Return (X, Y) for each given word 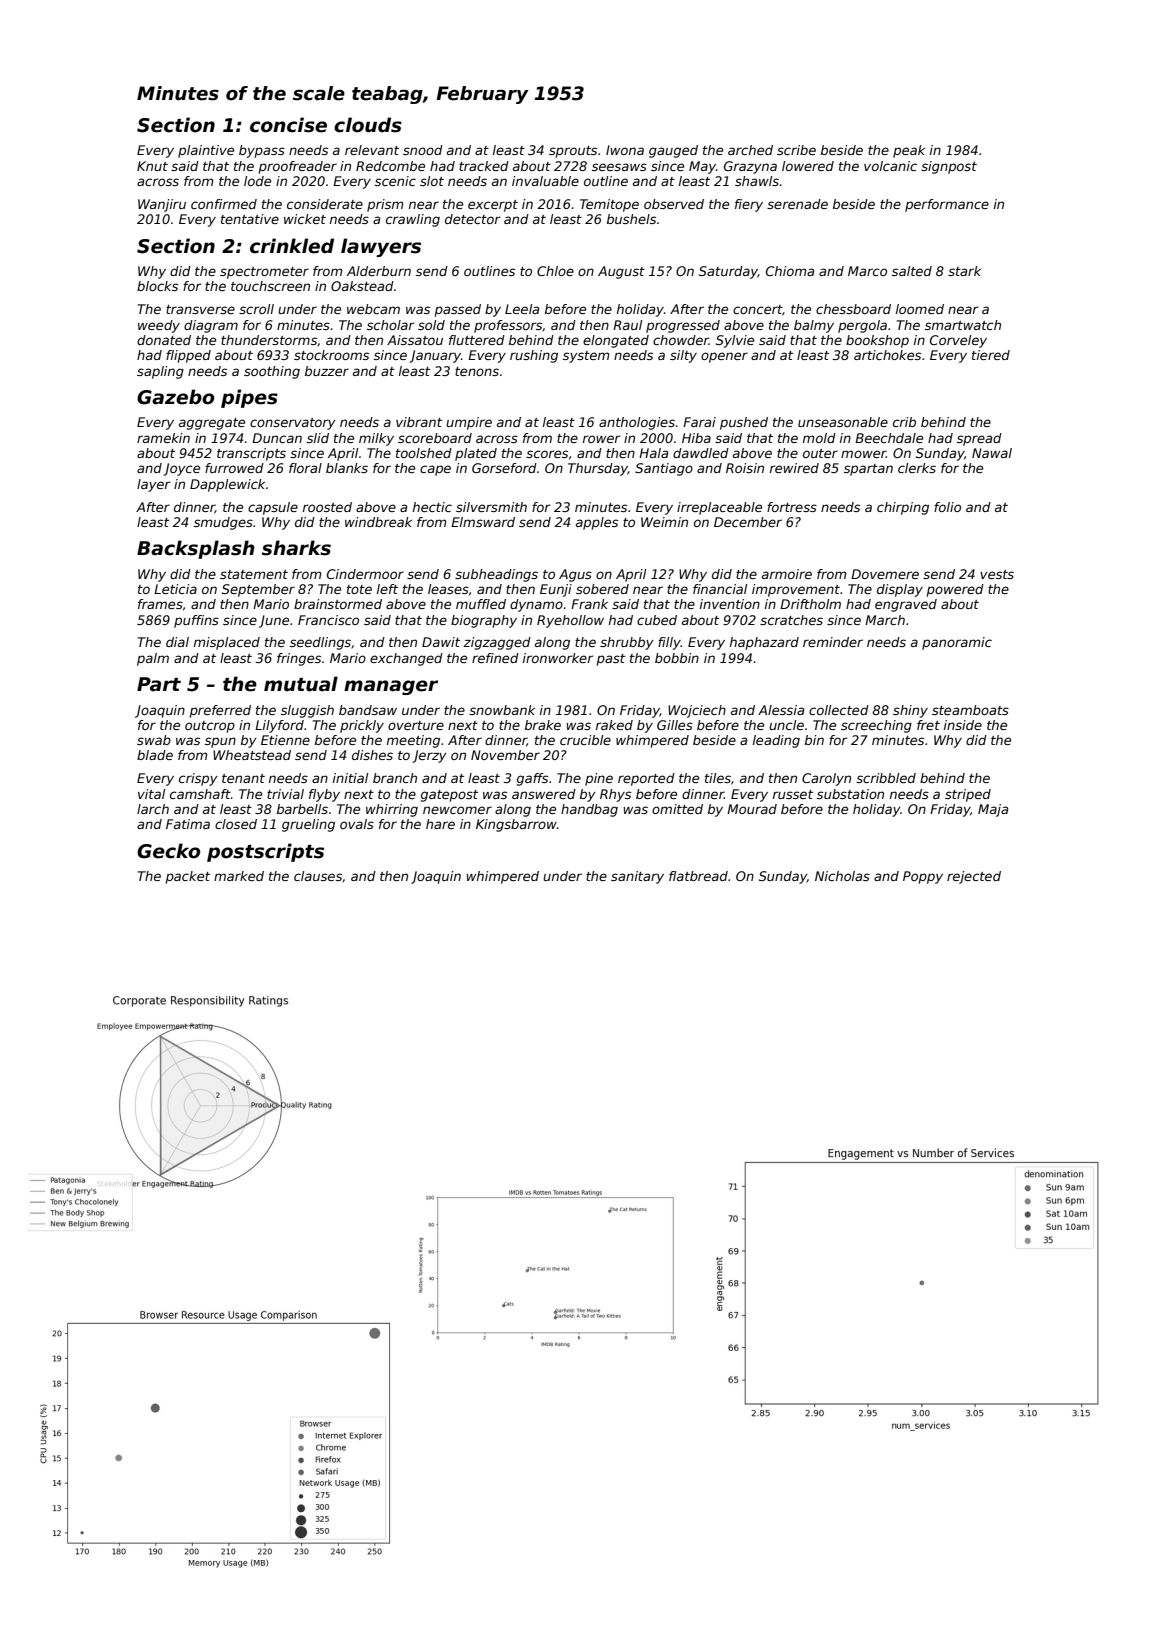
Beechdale (889, 438)
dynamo (536, 605)
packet (188, 877)
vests (997, 574)
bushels (631, 219)
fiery (749, 205)
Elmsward (483, 522)
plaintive (206, 151)
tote (359, 589)
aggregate (212, 424)
